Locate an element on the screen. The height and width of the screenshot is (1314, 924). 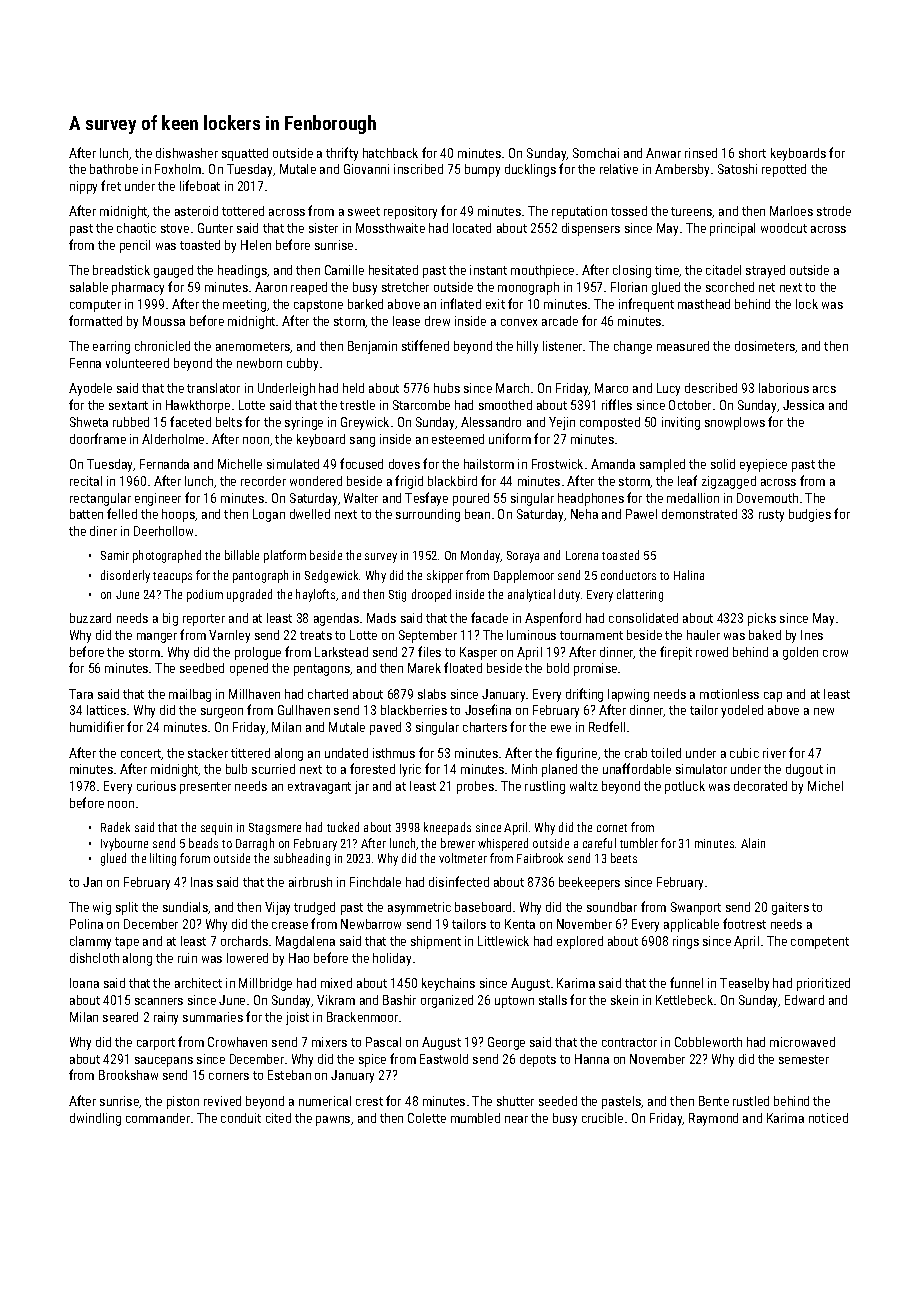
dugout is located at coordinates (804, 770).
